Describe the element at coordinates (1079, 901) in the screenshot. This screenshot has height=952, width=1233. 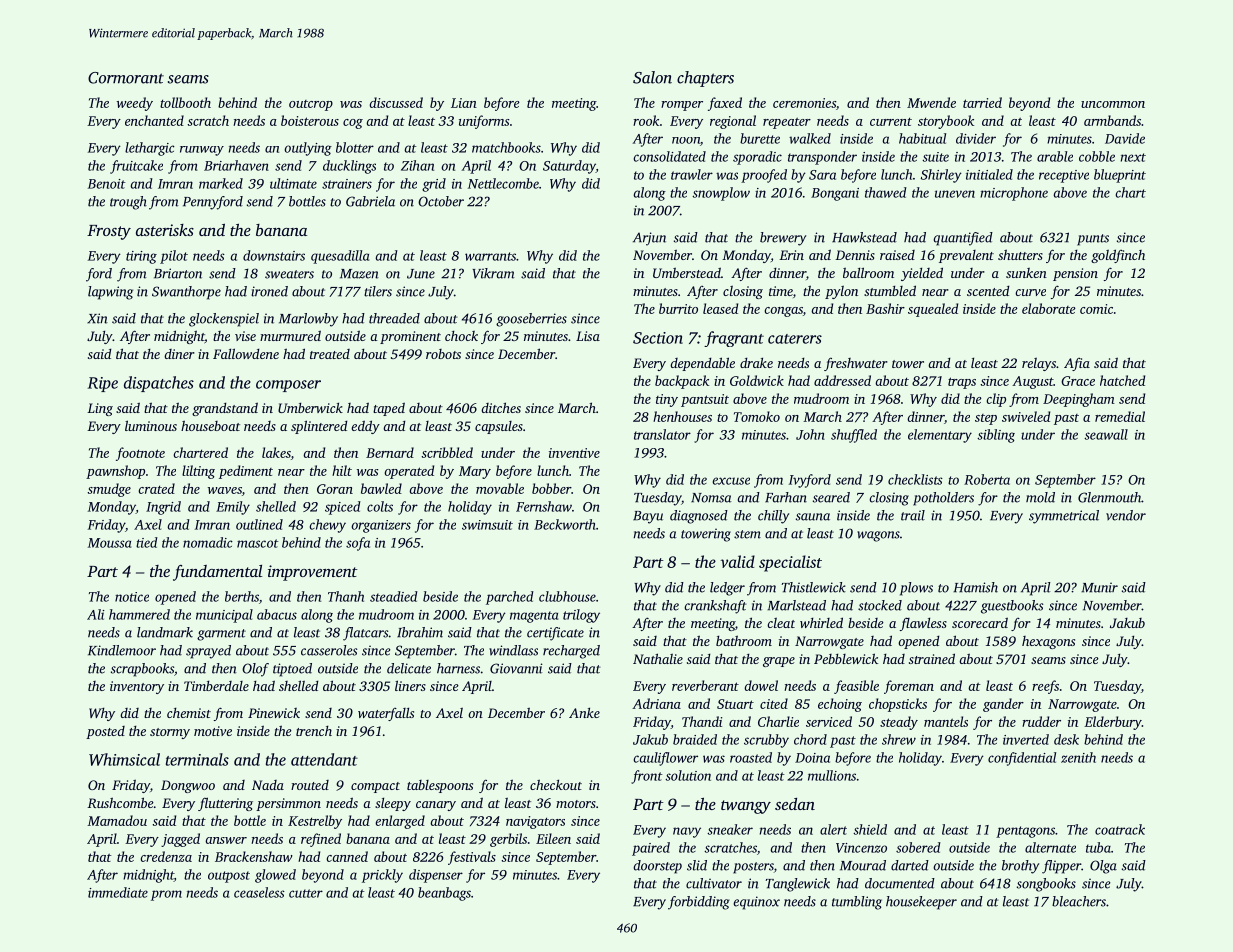
I see `bleachers` at that location.
